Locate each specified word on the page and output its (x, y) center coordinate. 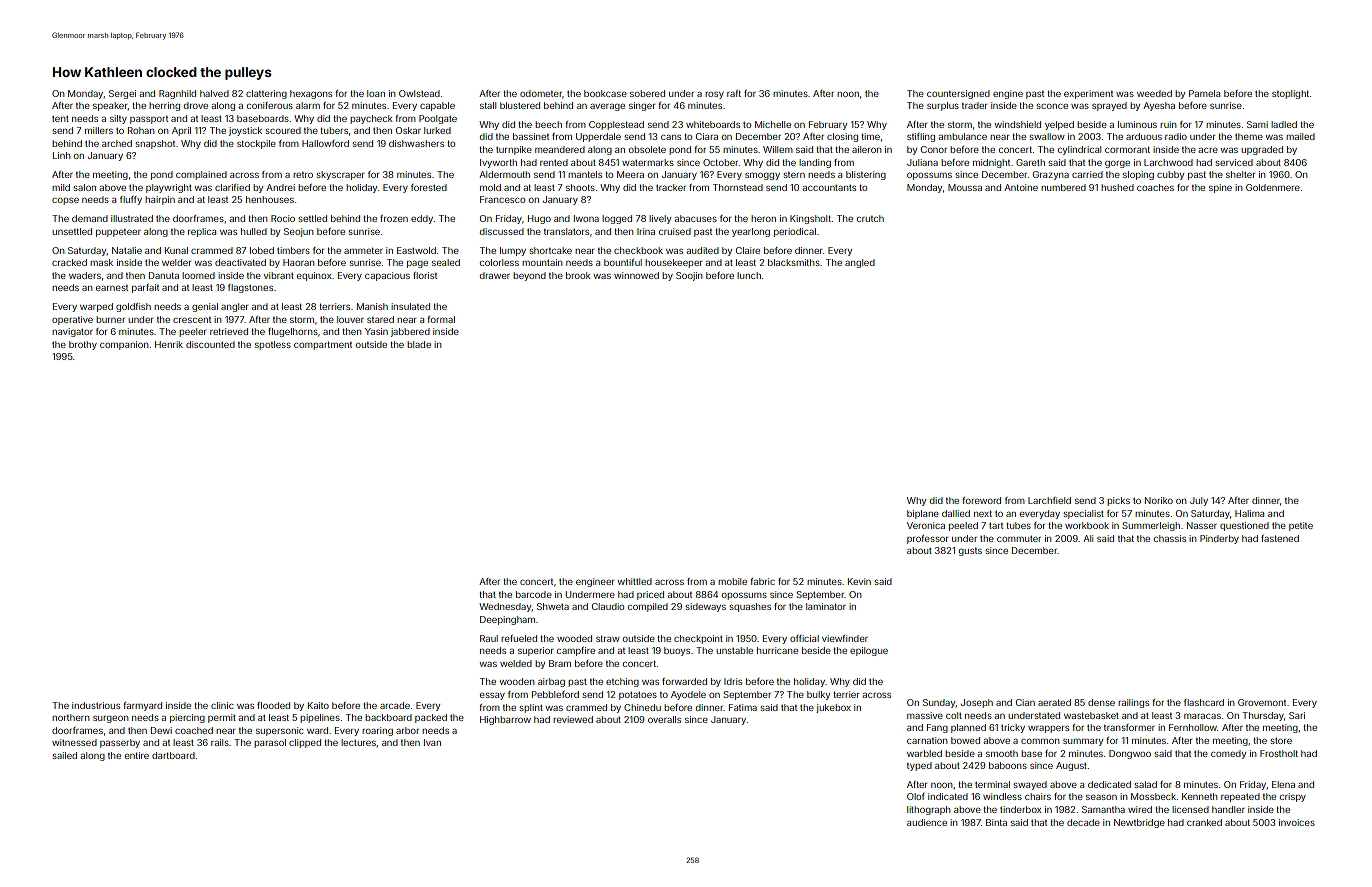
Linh (61, 155)
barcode (534, 594)
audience (927, 822)
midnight (991, 163)
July (1199, 501)
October (720, 162)
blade (419, 344)
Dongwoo (1130, 754)
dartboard (173, 755)
